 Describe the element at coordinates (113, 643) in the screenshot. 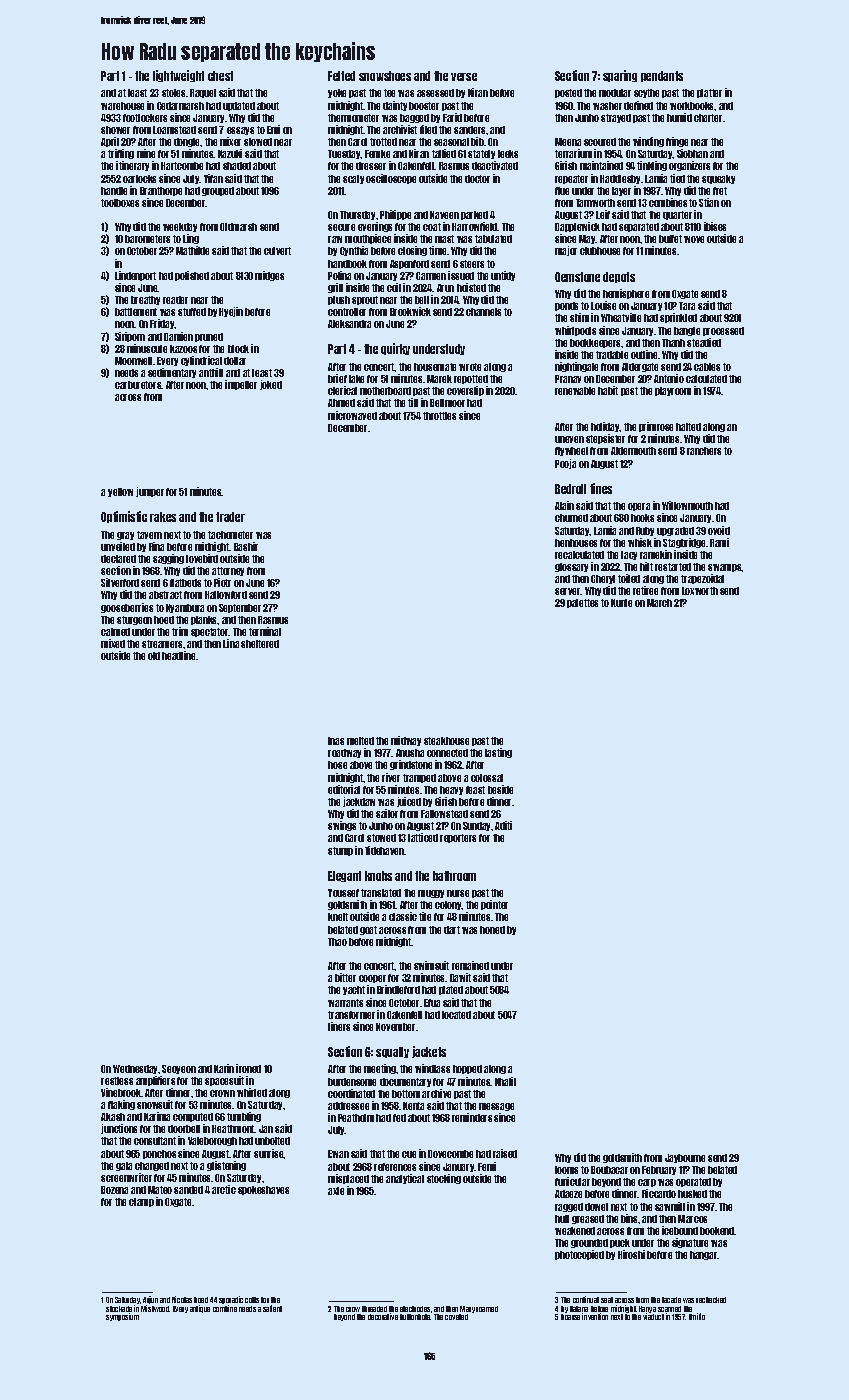

I see `mixed` at that location.
